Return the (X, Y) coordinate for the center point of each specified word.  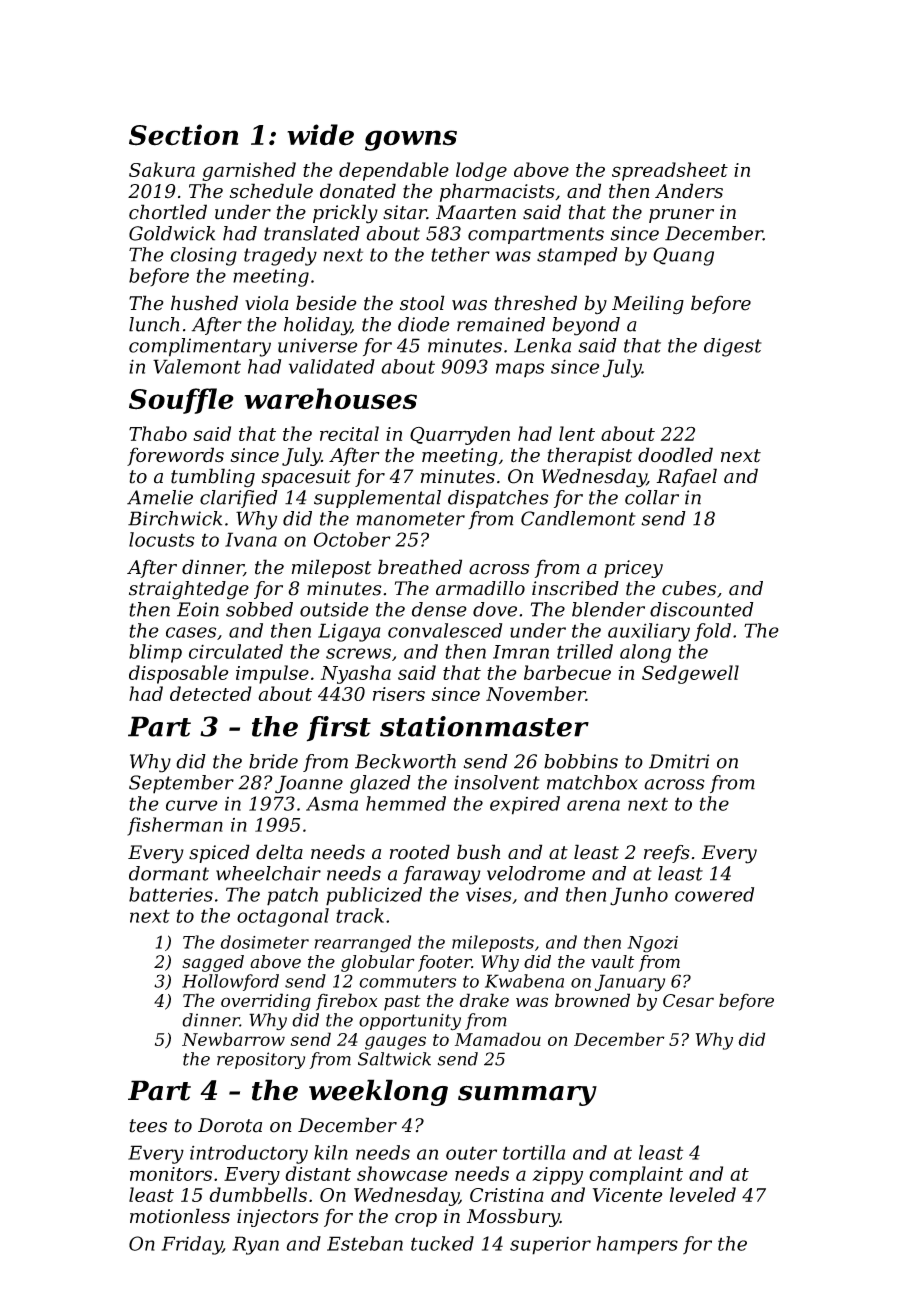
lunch (154, 324)
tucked (442, 1243)
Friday (191, 1245)
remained (501, 324)
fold (712, 632)
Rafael (686, 477)
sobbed (259, 609)
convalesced (445, 630)
